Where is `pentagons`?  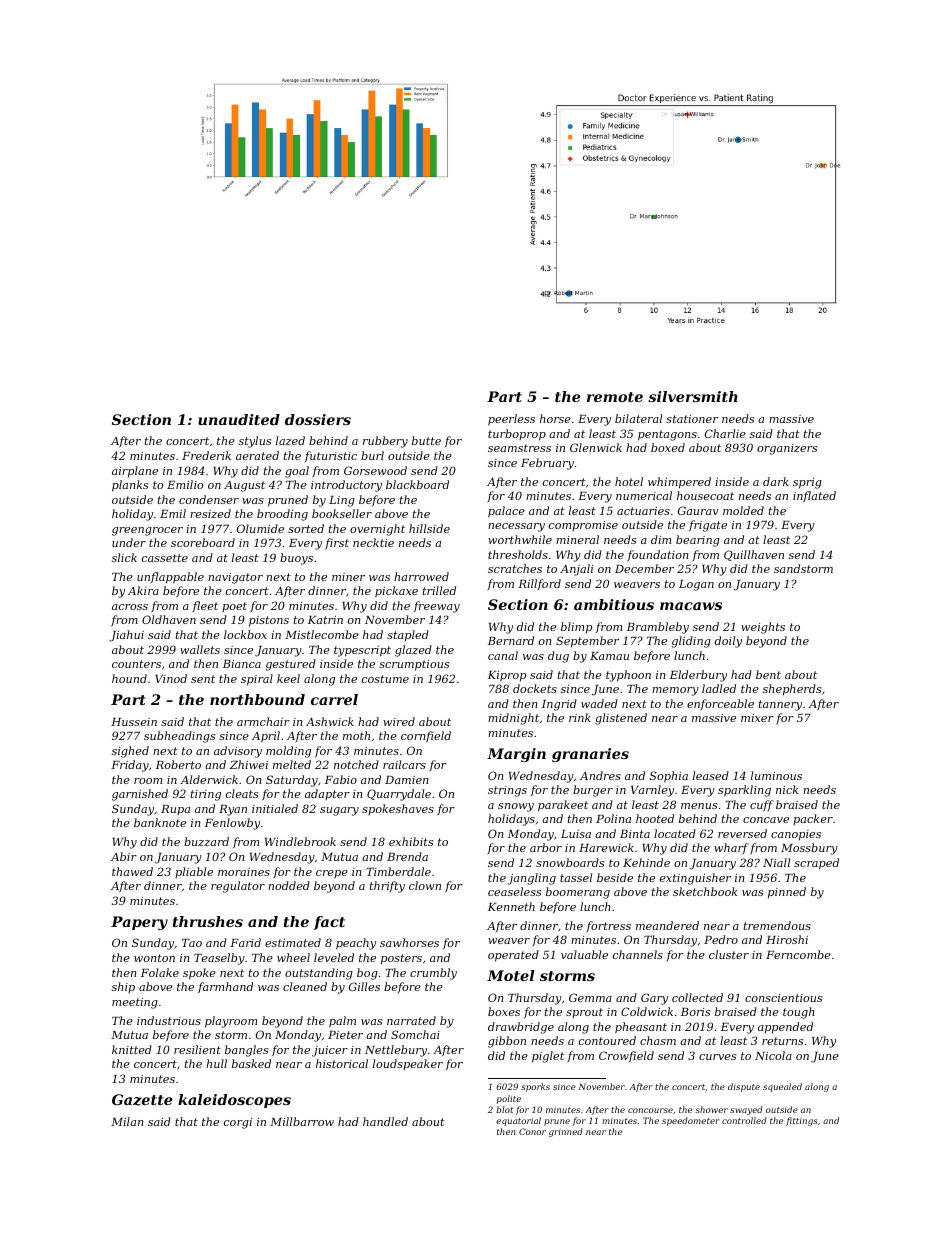 pentagons is located at coordinates (667, 435).
